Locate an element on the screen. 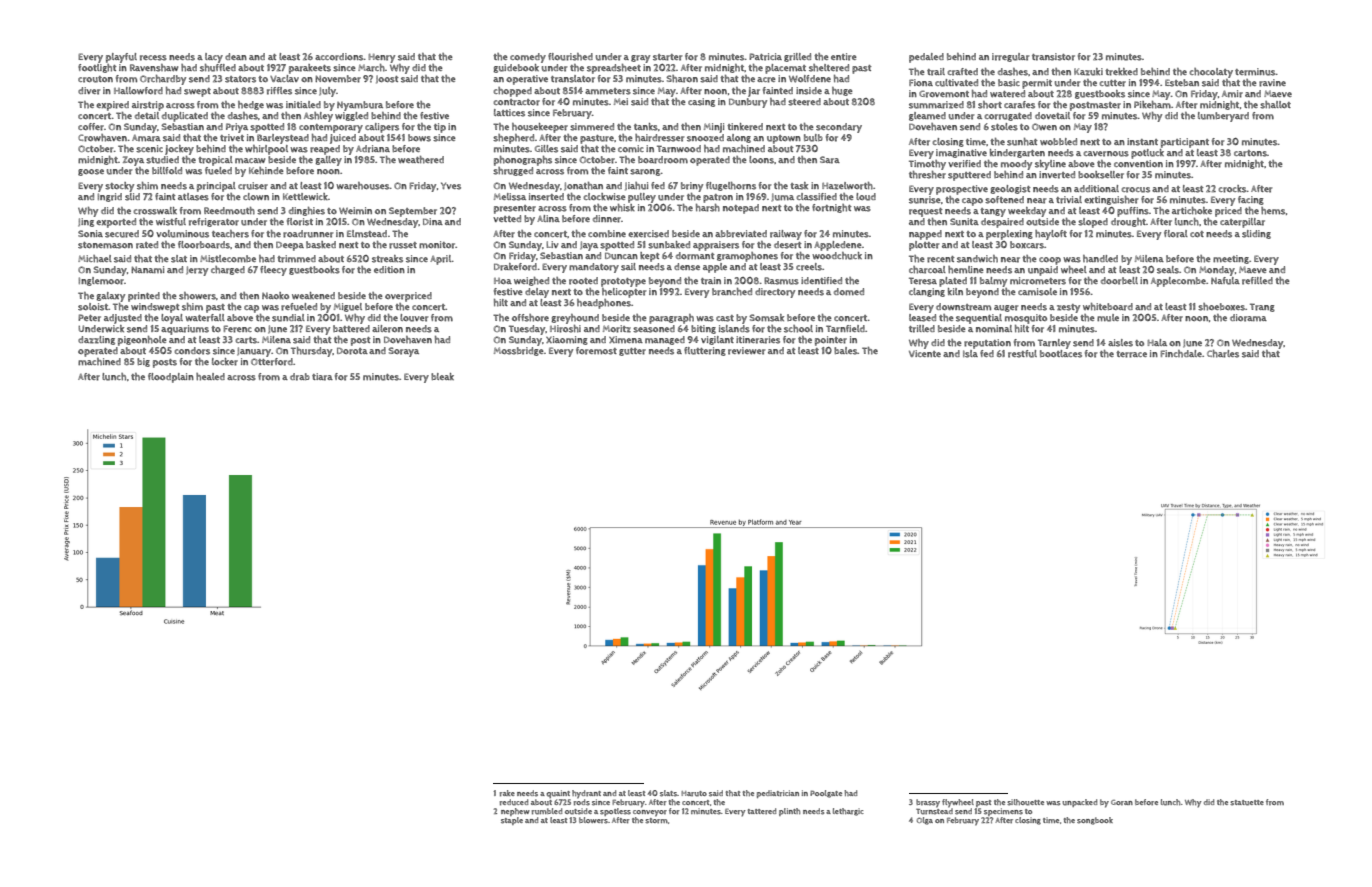 The width and height of the screenshot is (1372, 887). Patricia is located at coordinates (765, 57).
